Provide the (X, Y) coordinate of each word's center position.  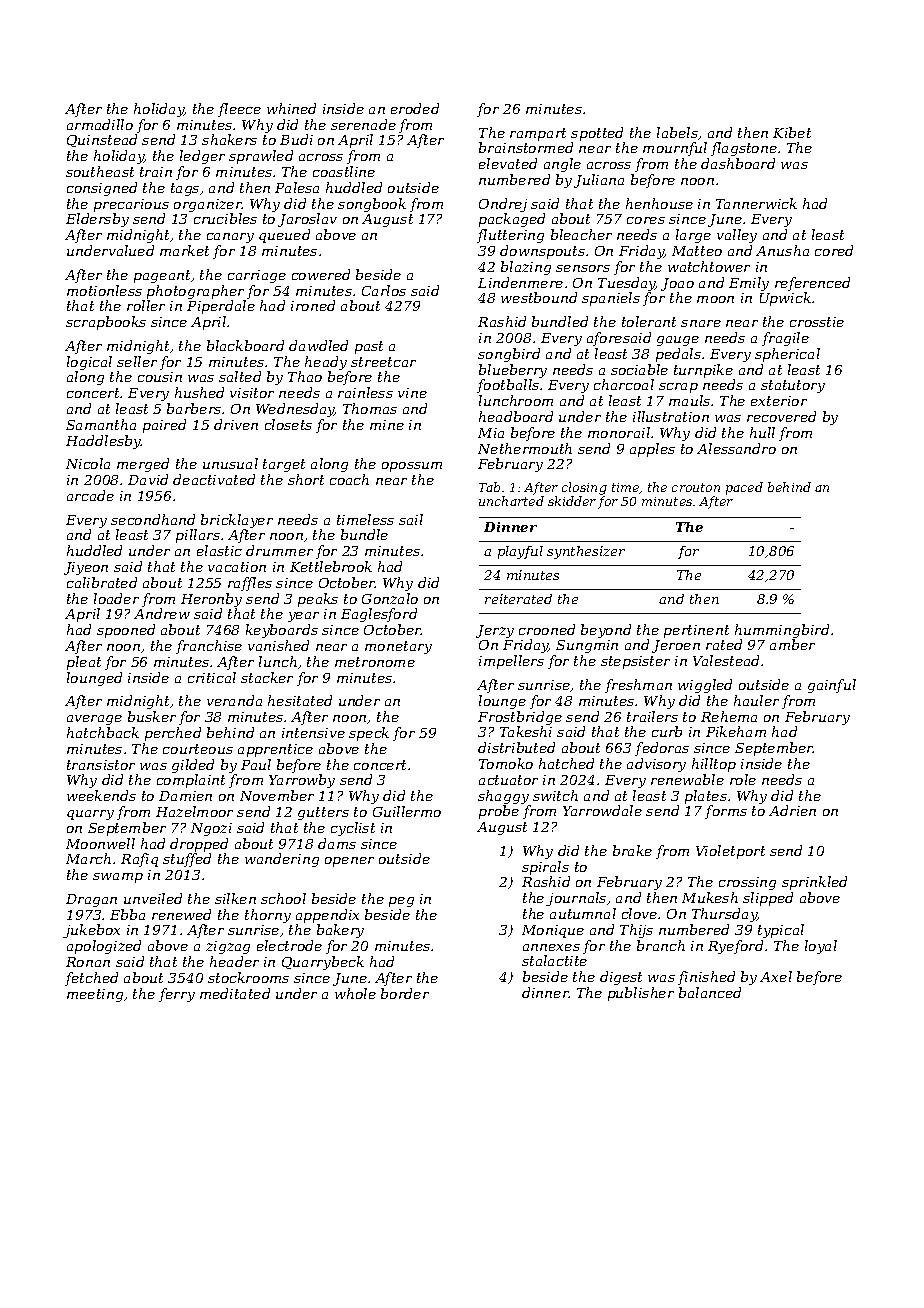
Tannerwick (756, 203)
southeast (100, 171)
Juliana (599, 181)
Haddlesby (103, 442)
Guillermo (407, 811)
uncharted (511, 501)
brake (632, 850)
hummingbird (782, 631)
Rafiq (139, 860)
